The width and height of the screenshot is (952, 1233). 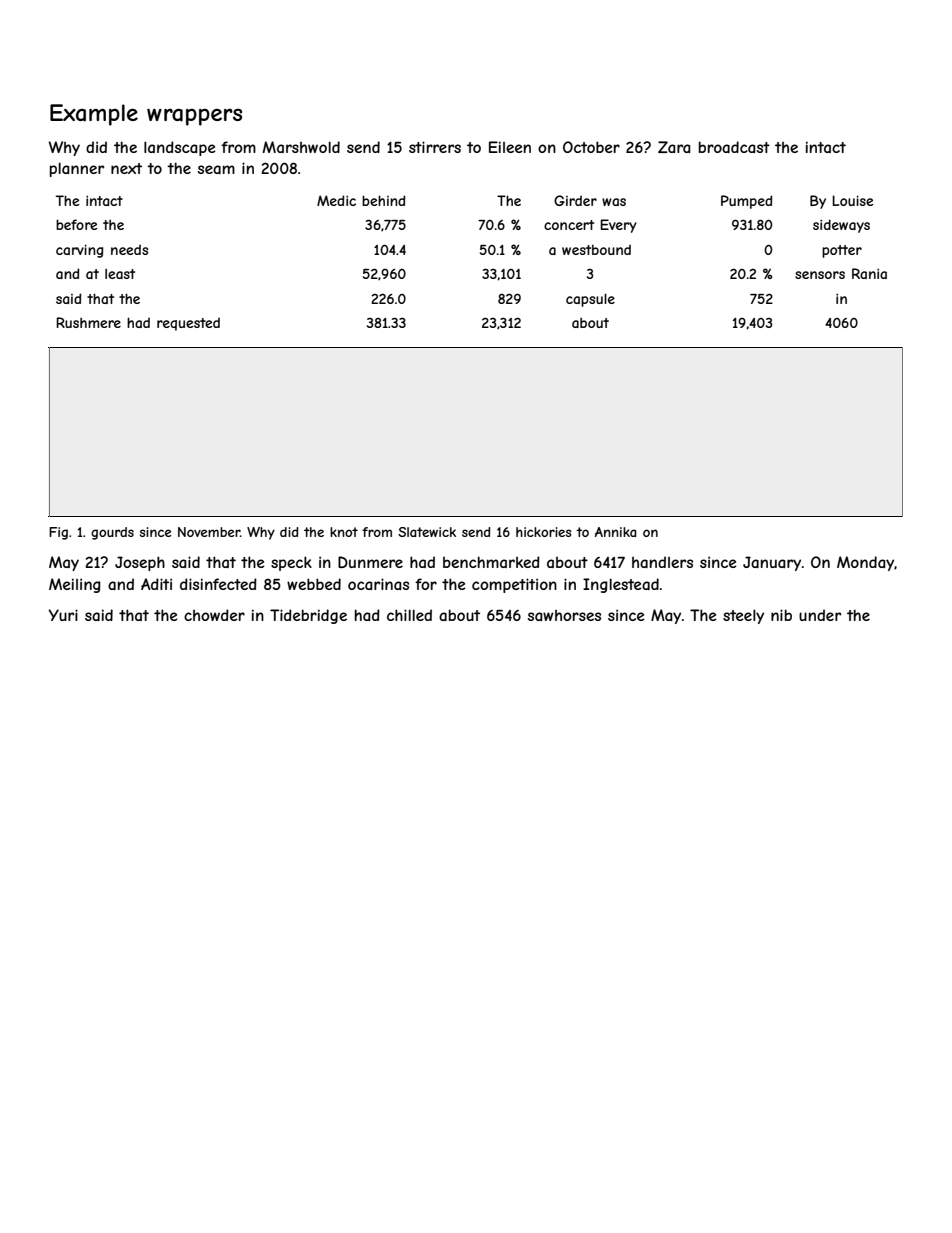 I want to click on chowder, so click(x=214, y=615).
